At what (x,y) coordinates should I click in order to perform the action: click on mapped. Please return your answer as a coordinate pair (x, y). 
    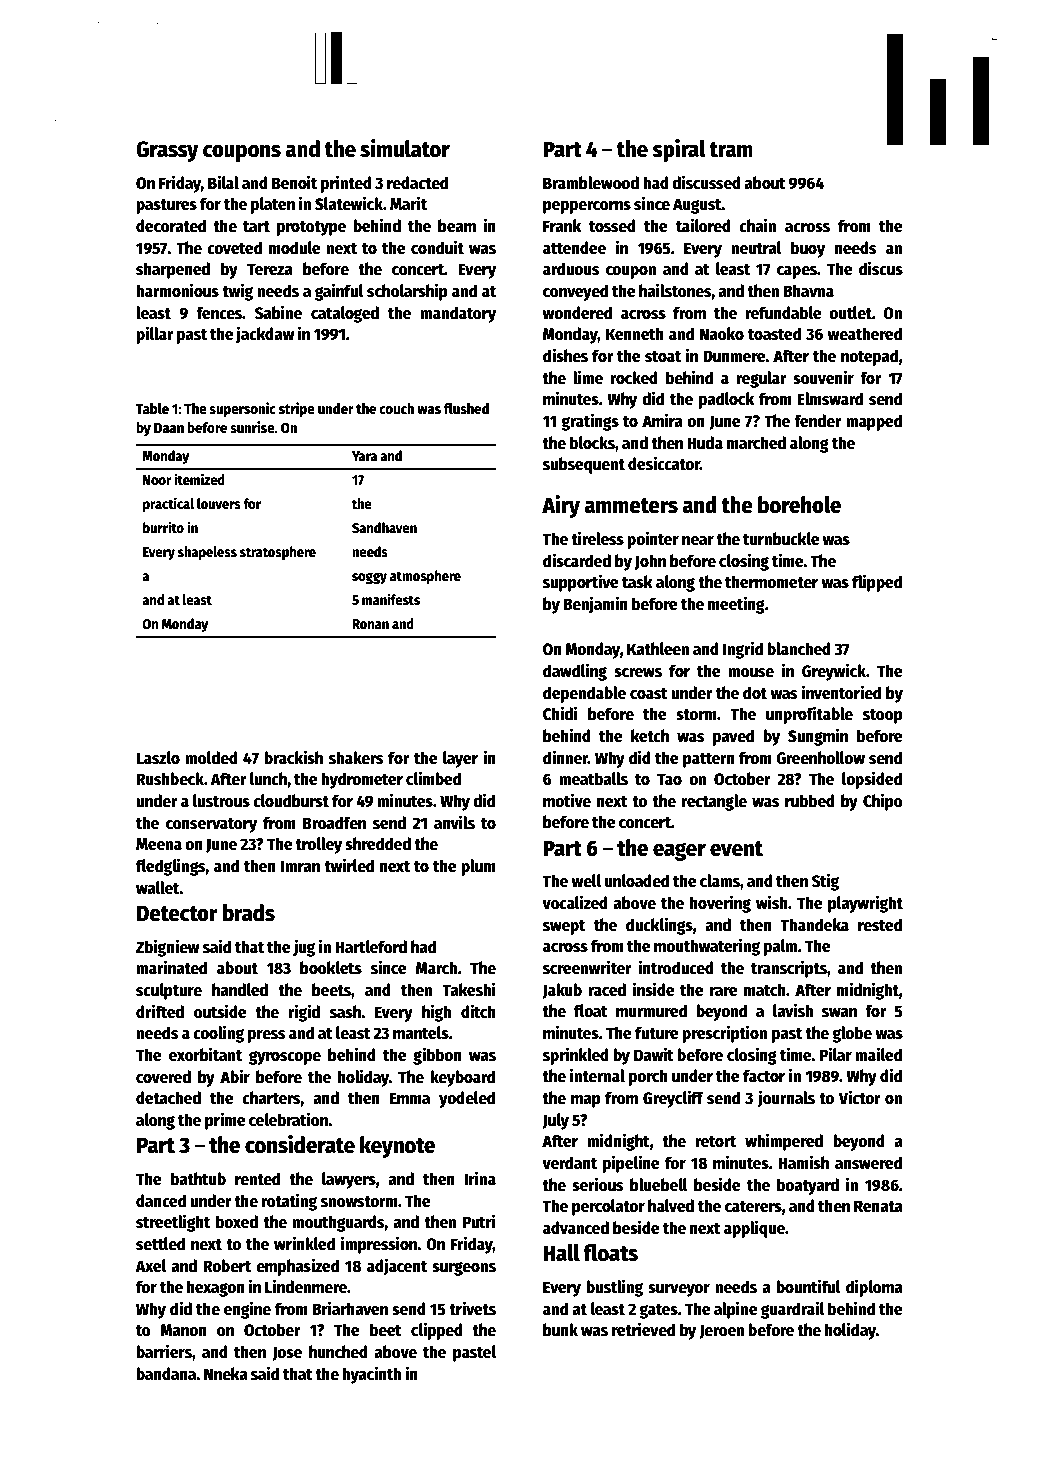
    Looking at the image, I should click on (874, 422).
